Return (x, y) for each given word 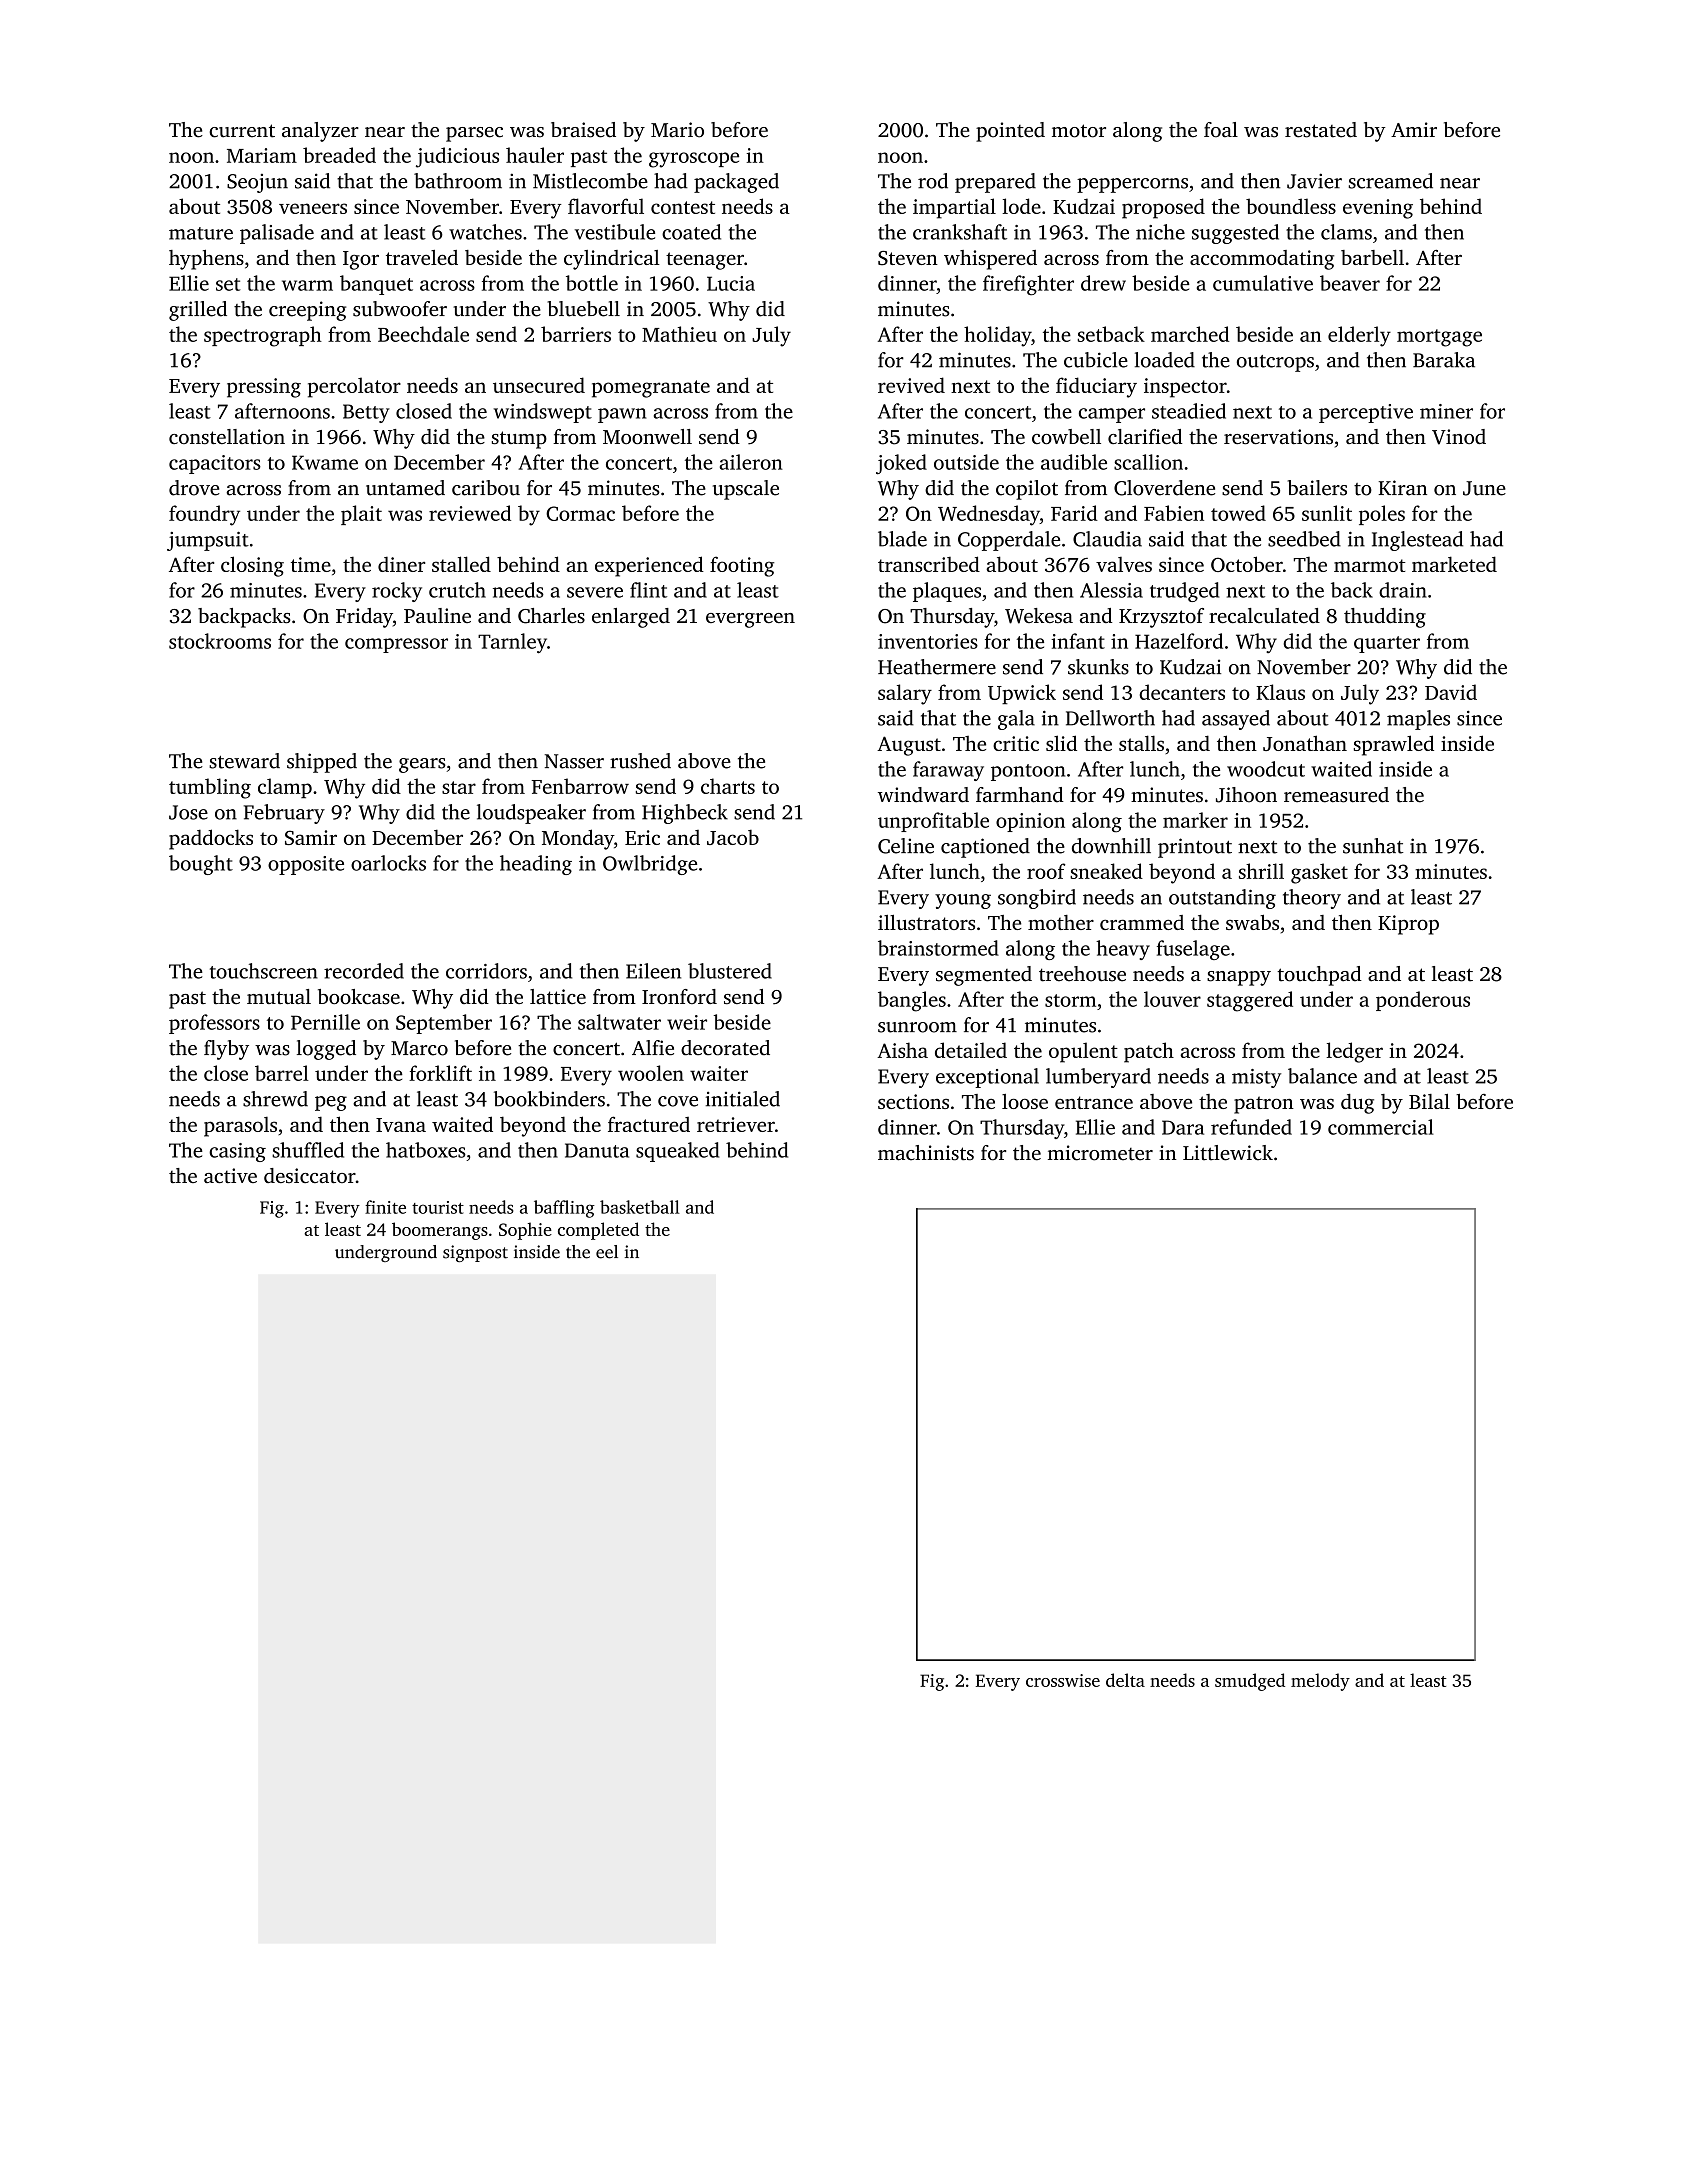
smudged (1250, 1682)
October (1247, 564)
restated (1321, 130)
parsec (474, 134)
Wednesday (989, 515)
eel (607, 1252)
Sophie (525, 1231)
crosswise (1063, 1680)
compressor (396, 645)
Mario (677, 130)
